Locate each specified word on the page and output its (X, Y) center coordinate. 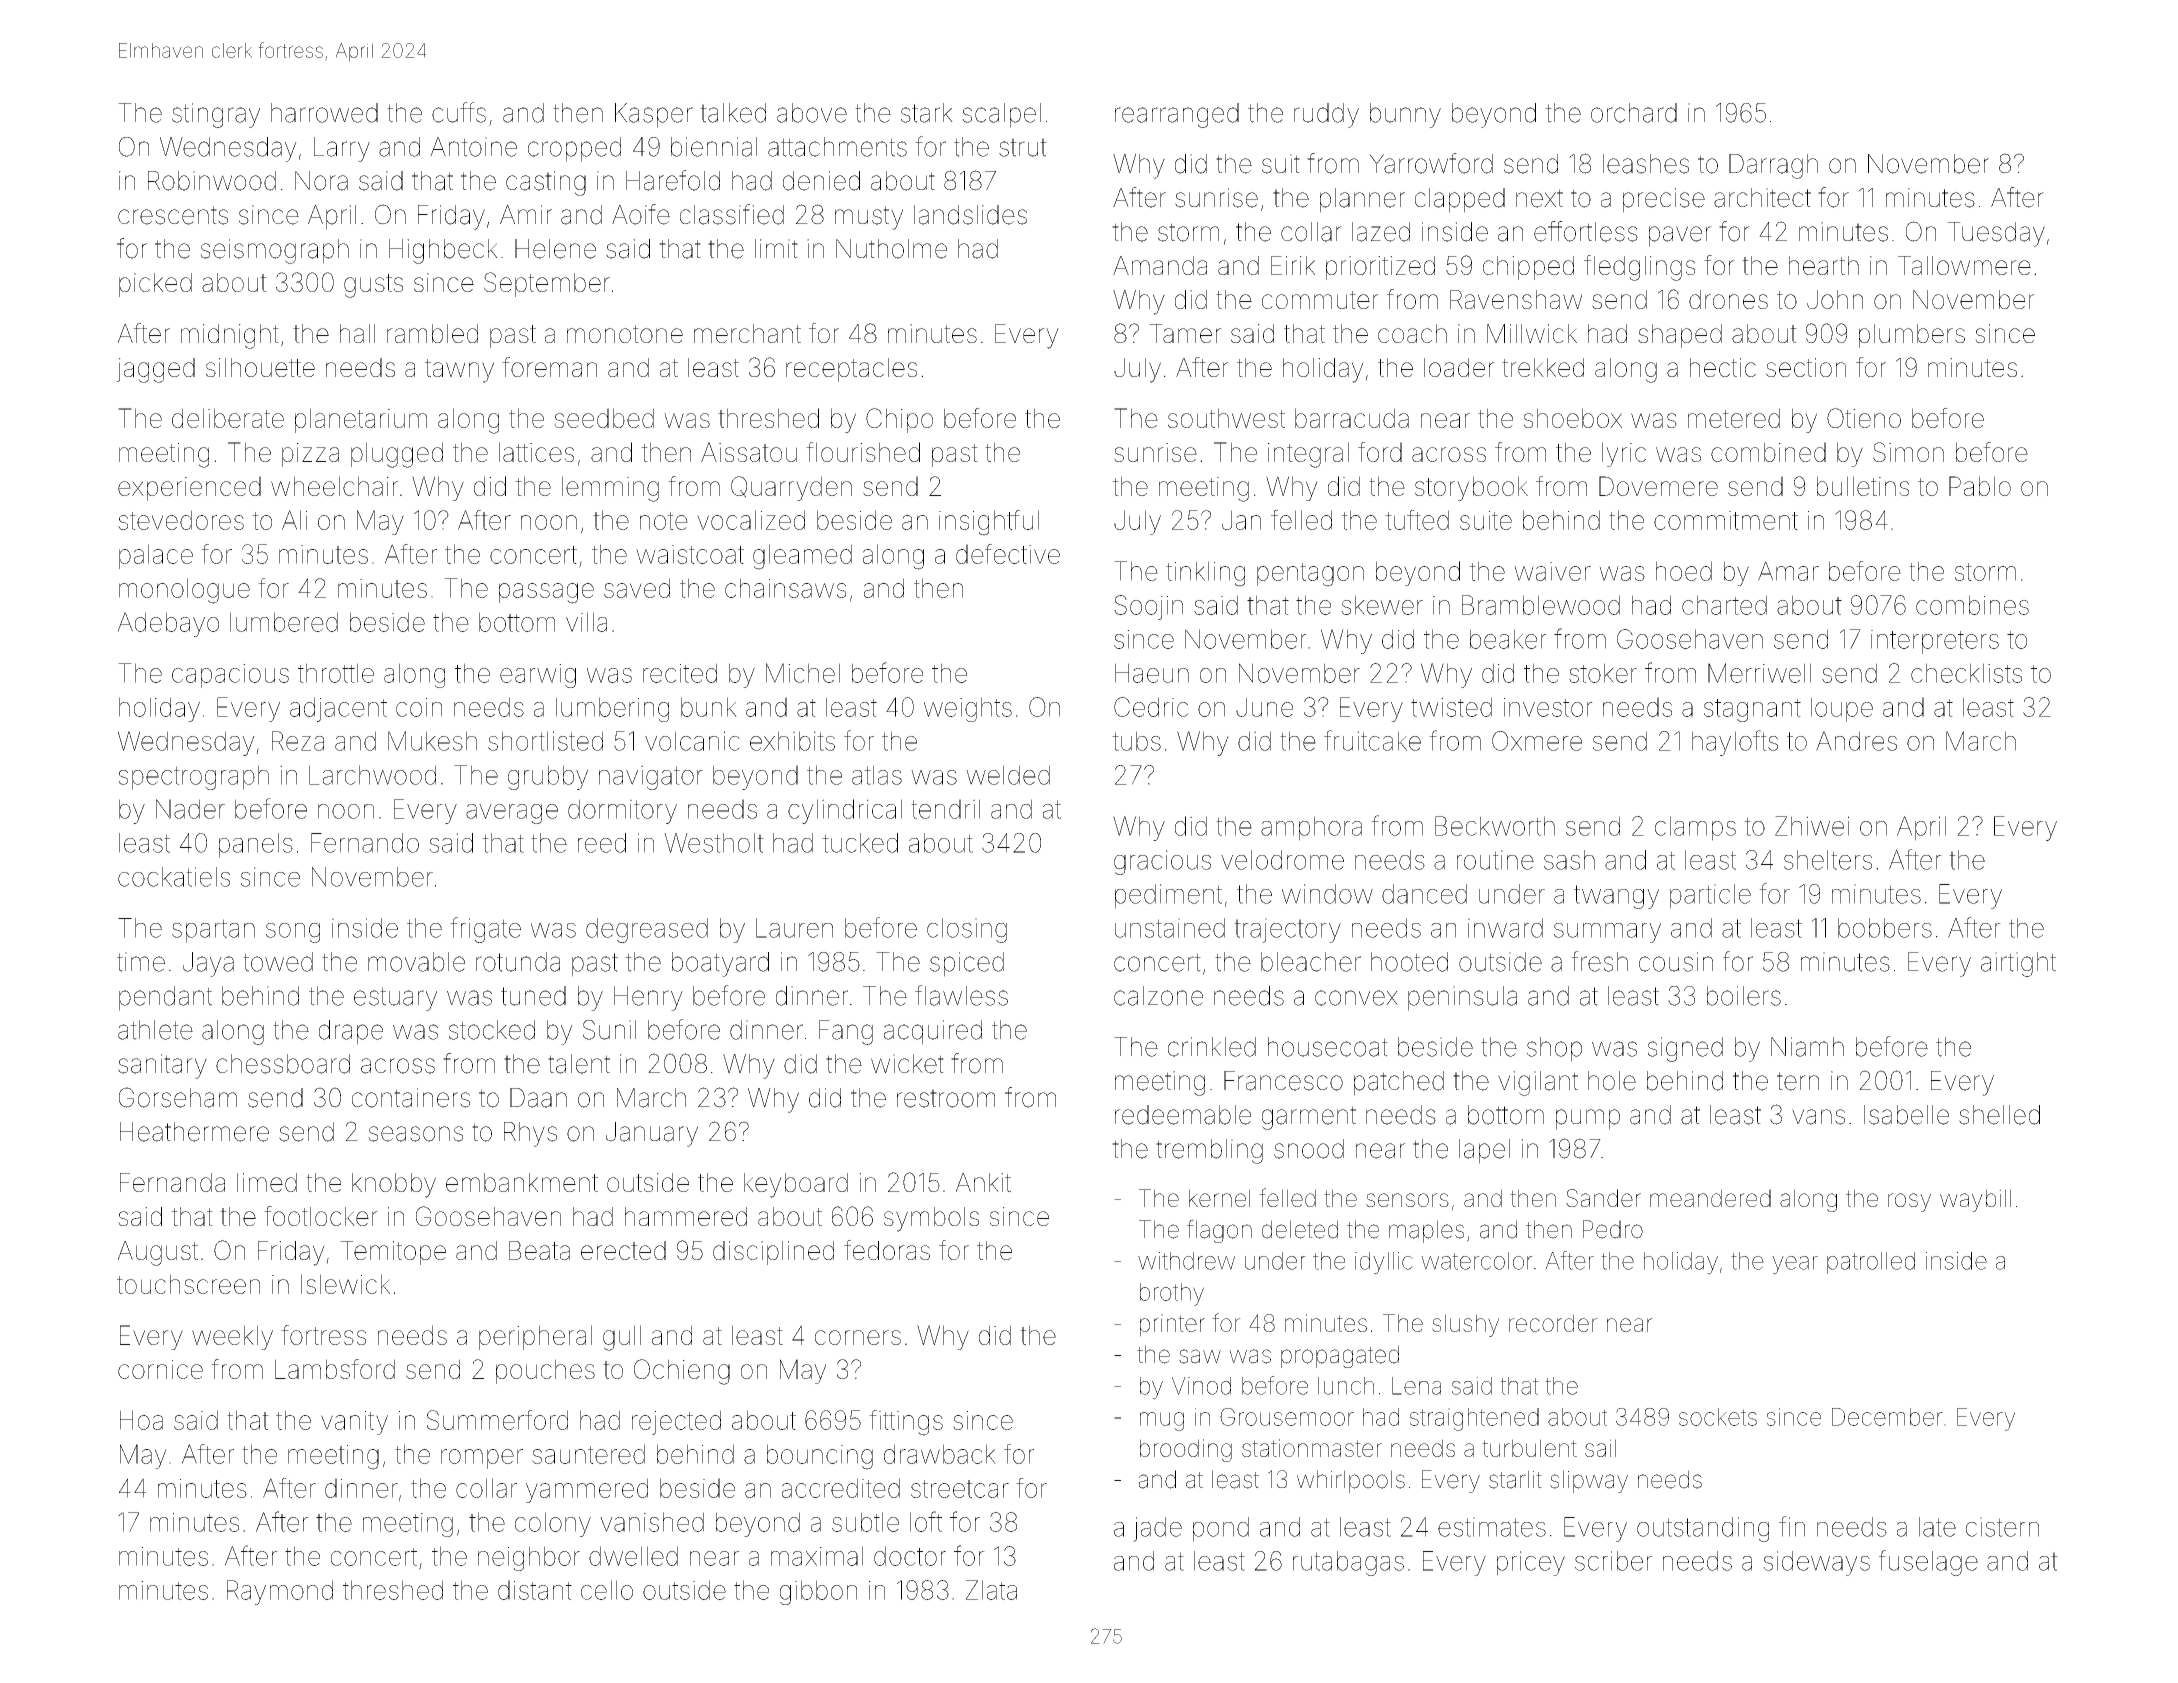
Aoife (641, 214)
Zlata (991, 1590)
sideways (1816, 1563)
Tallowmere (1964, 265)
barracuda (1352, 418)
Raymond (280, 1592)
